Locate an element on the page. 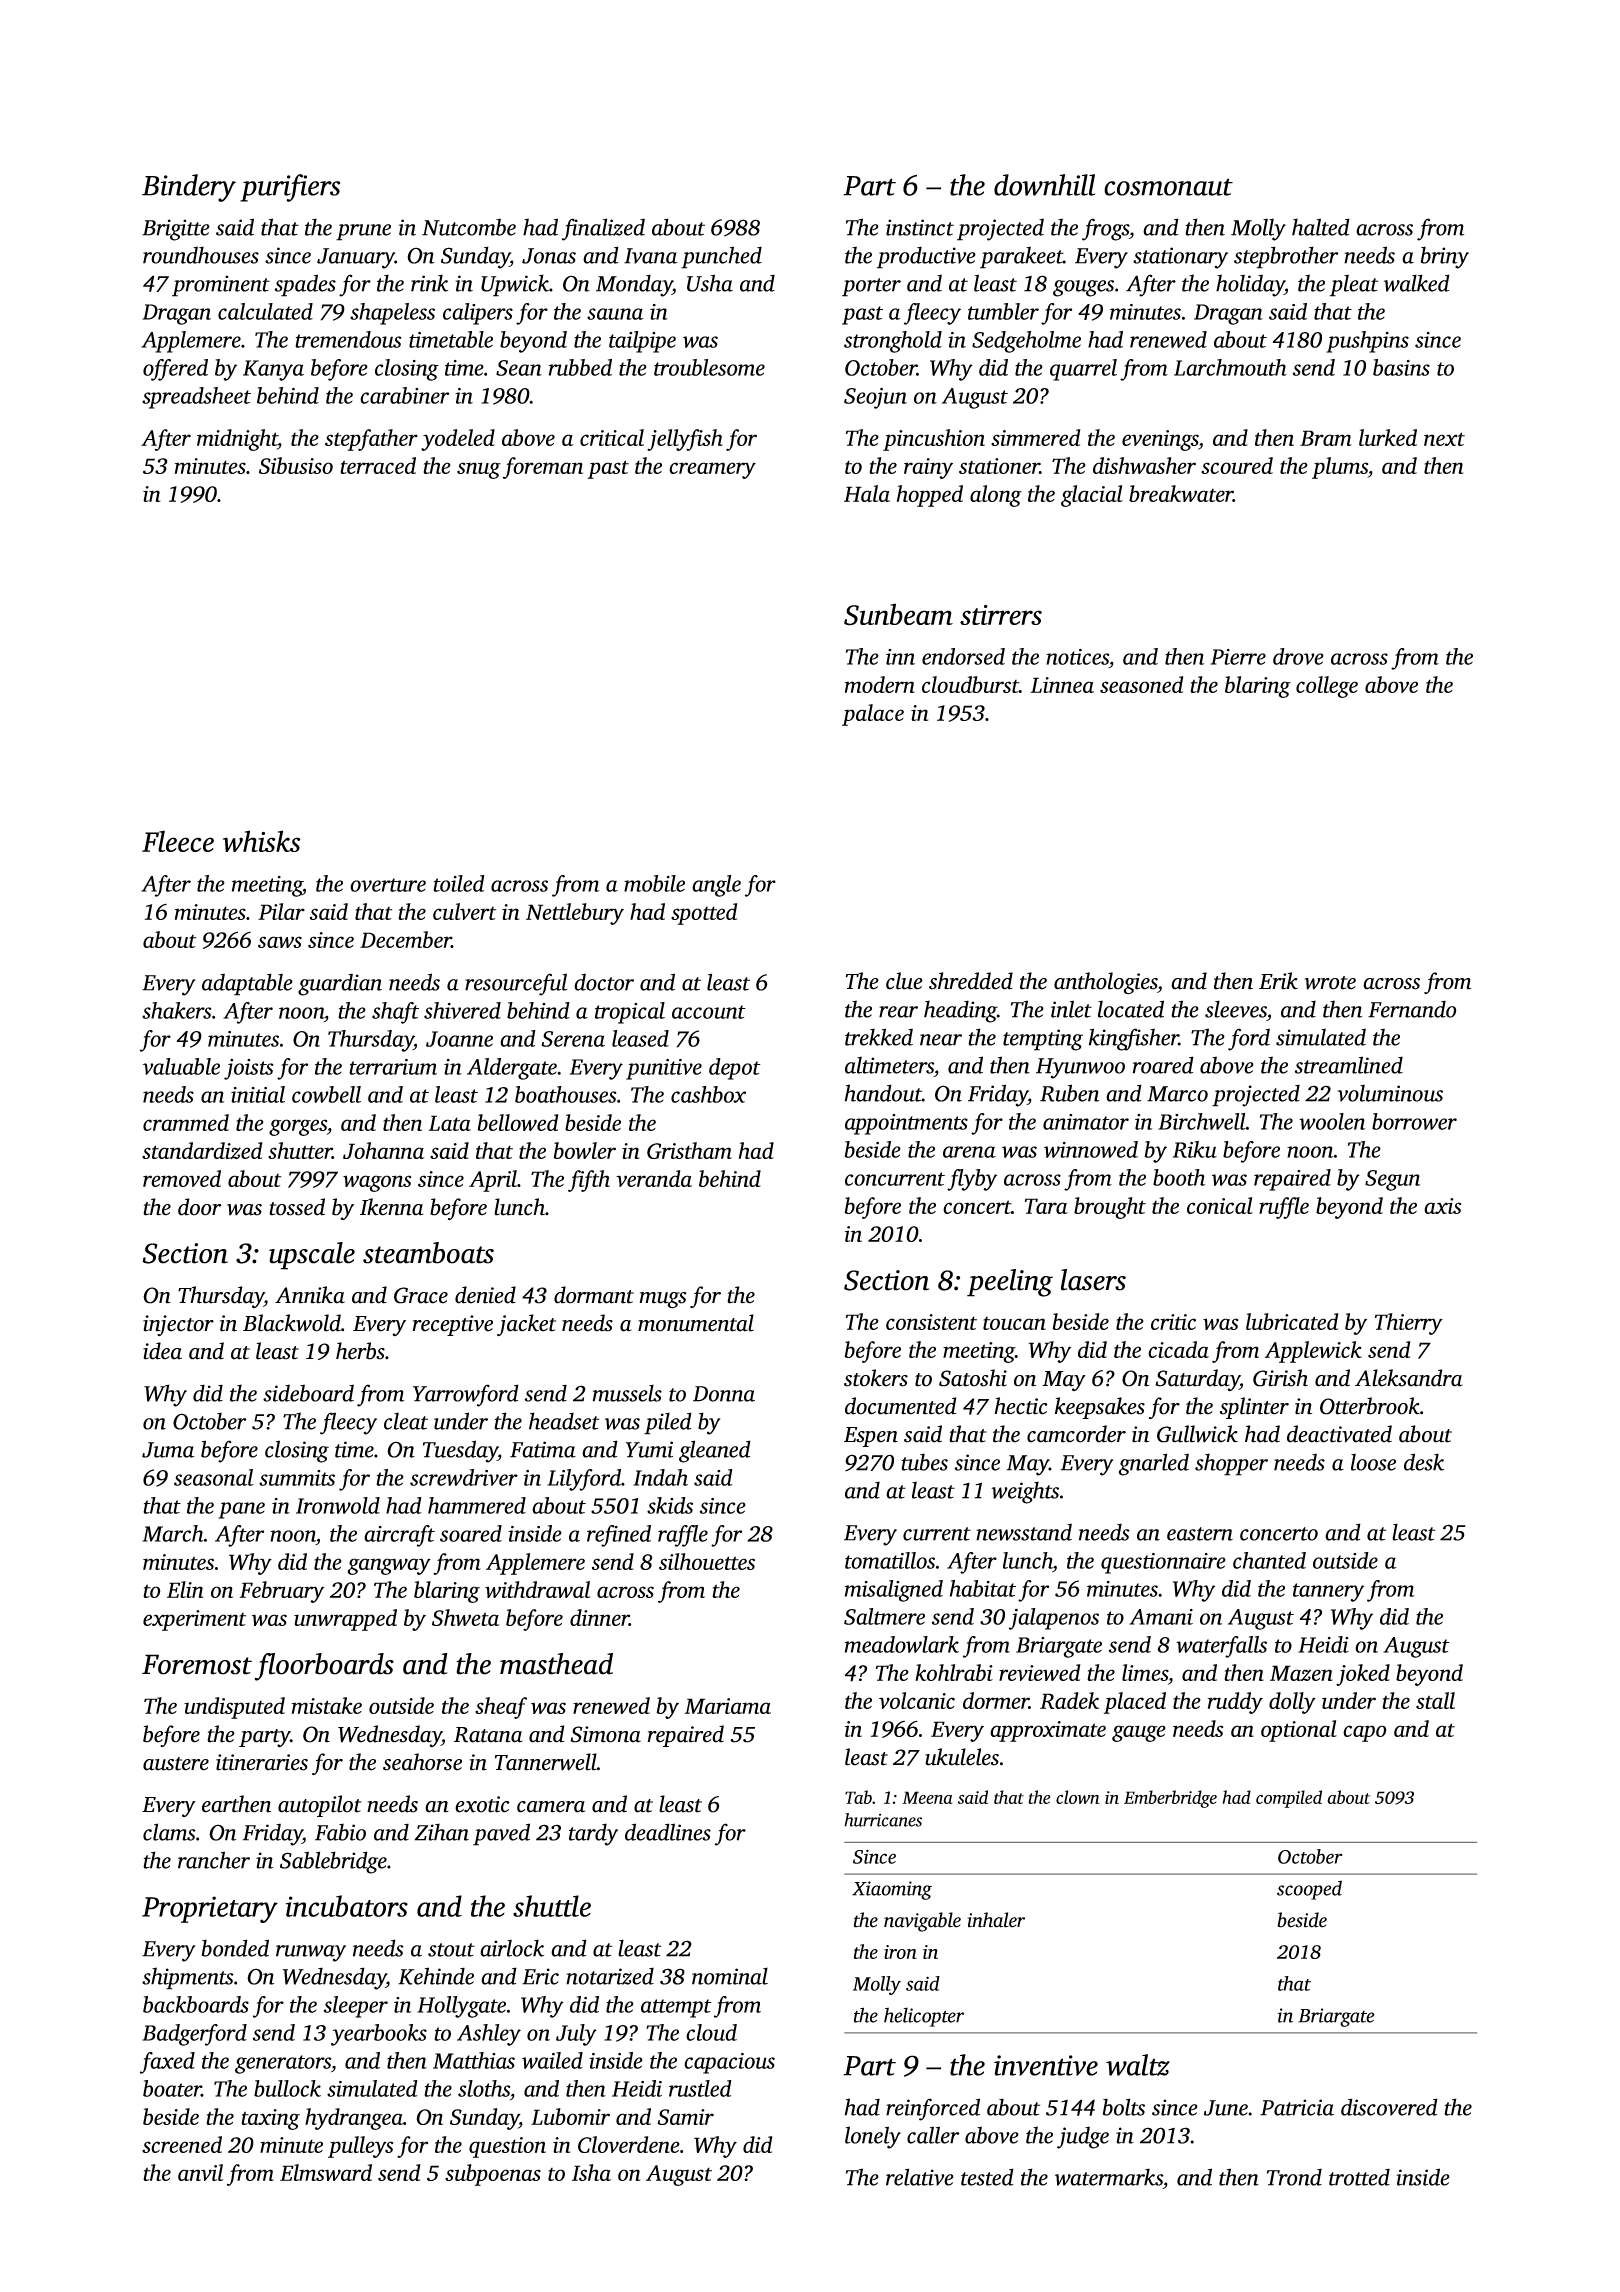 Image resolution: width=1620 pixels, height=2292 pixels. desk is located at coordinates (1424, 1462).
